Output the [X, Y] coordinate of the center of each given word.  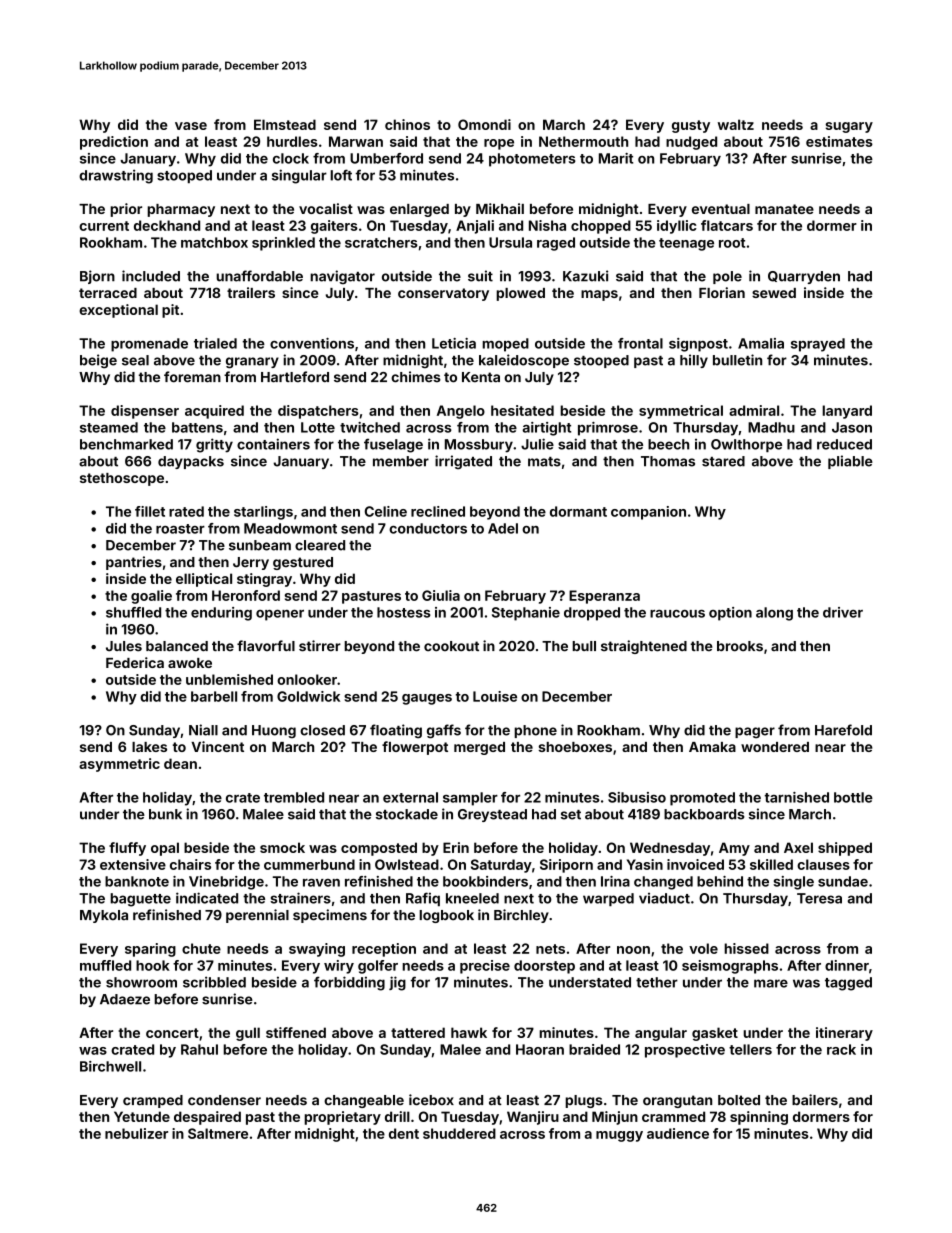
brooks [740, 646]
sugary [849, 127]
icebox [431, 1100]
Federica [135, 662]
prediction [114, 143]
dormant [578, 511]
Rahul [199, 1049]
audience [678, 1133]
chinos [407, 124]
